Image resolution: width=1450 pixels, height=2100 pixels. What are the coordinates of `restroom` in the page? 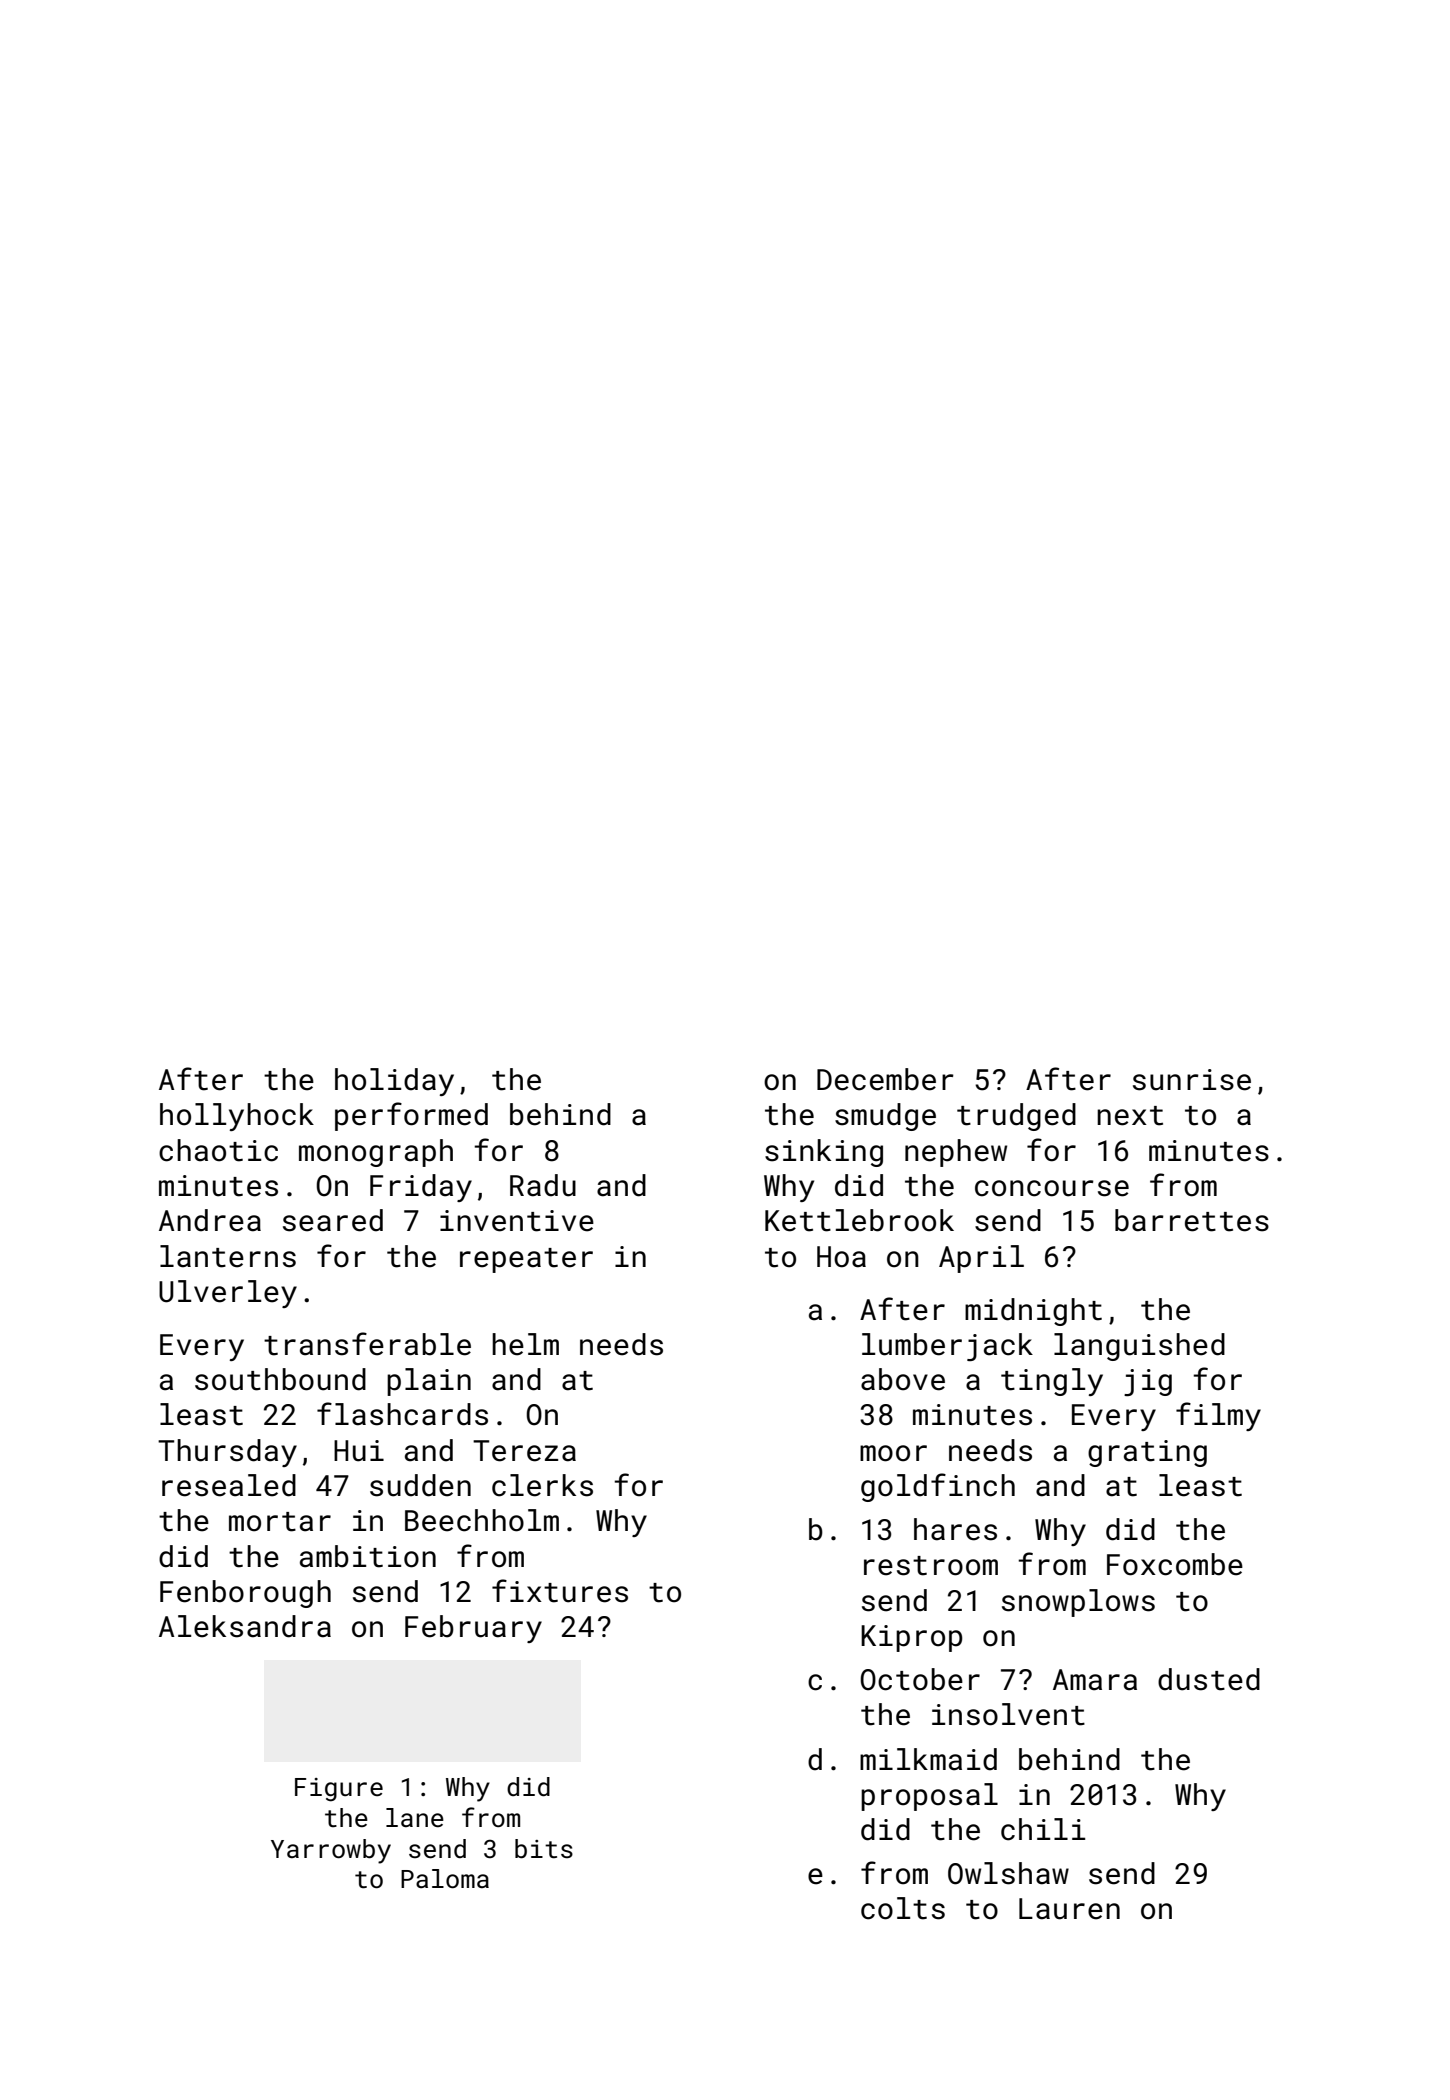 It's located at (931, 1566).
